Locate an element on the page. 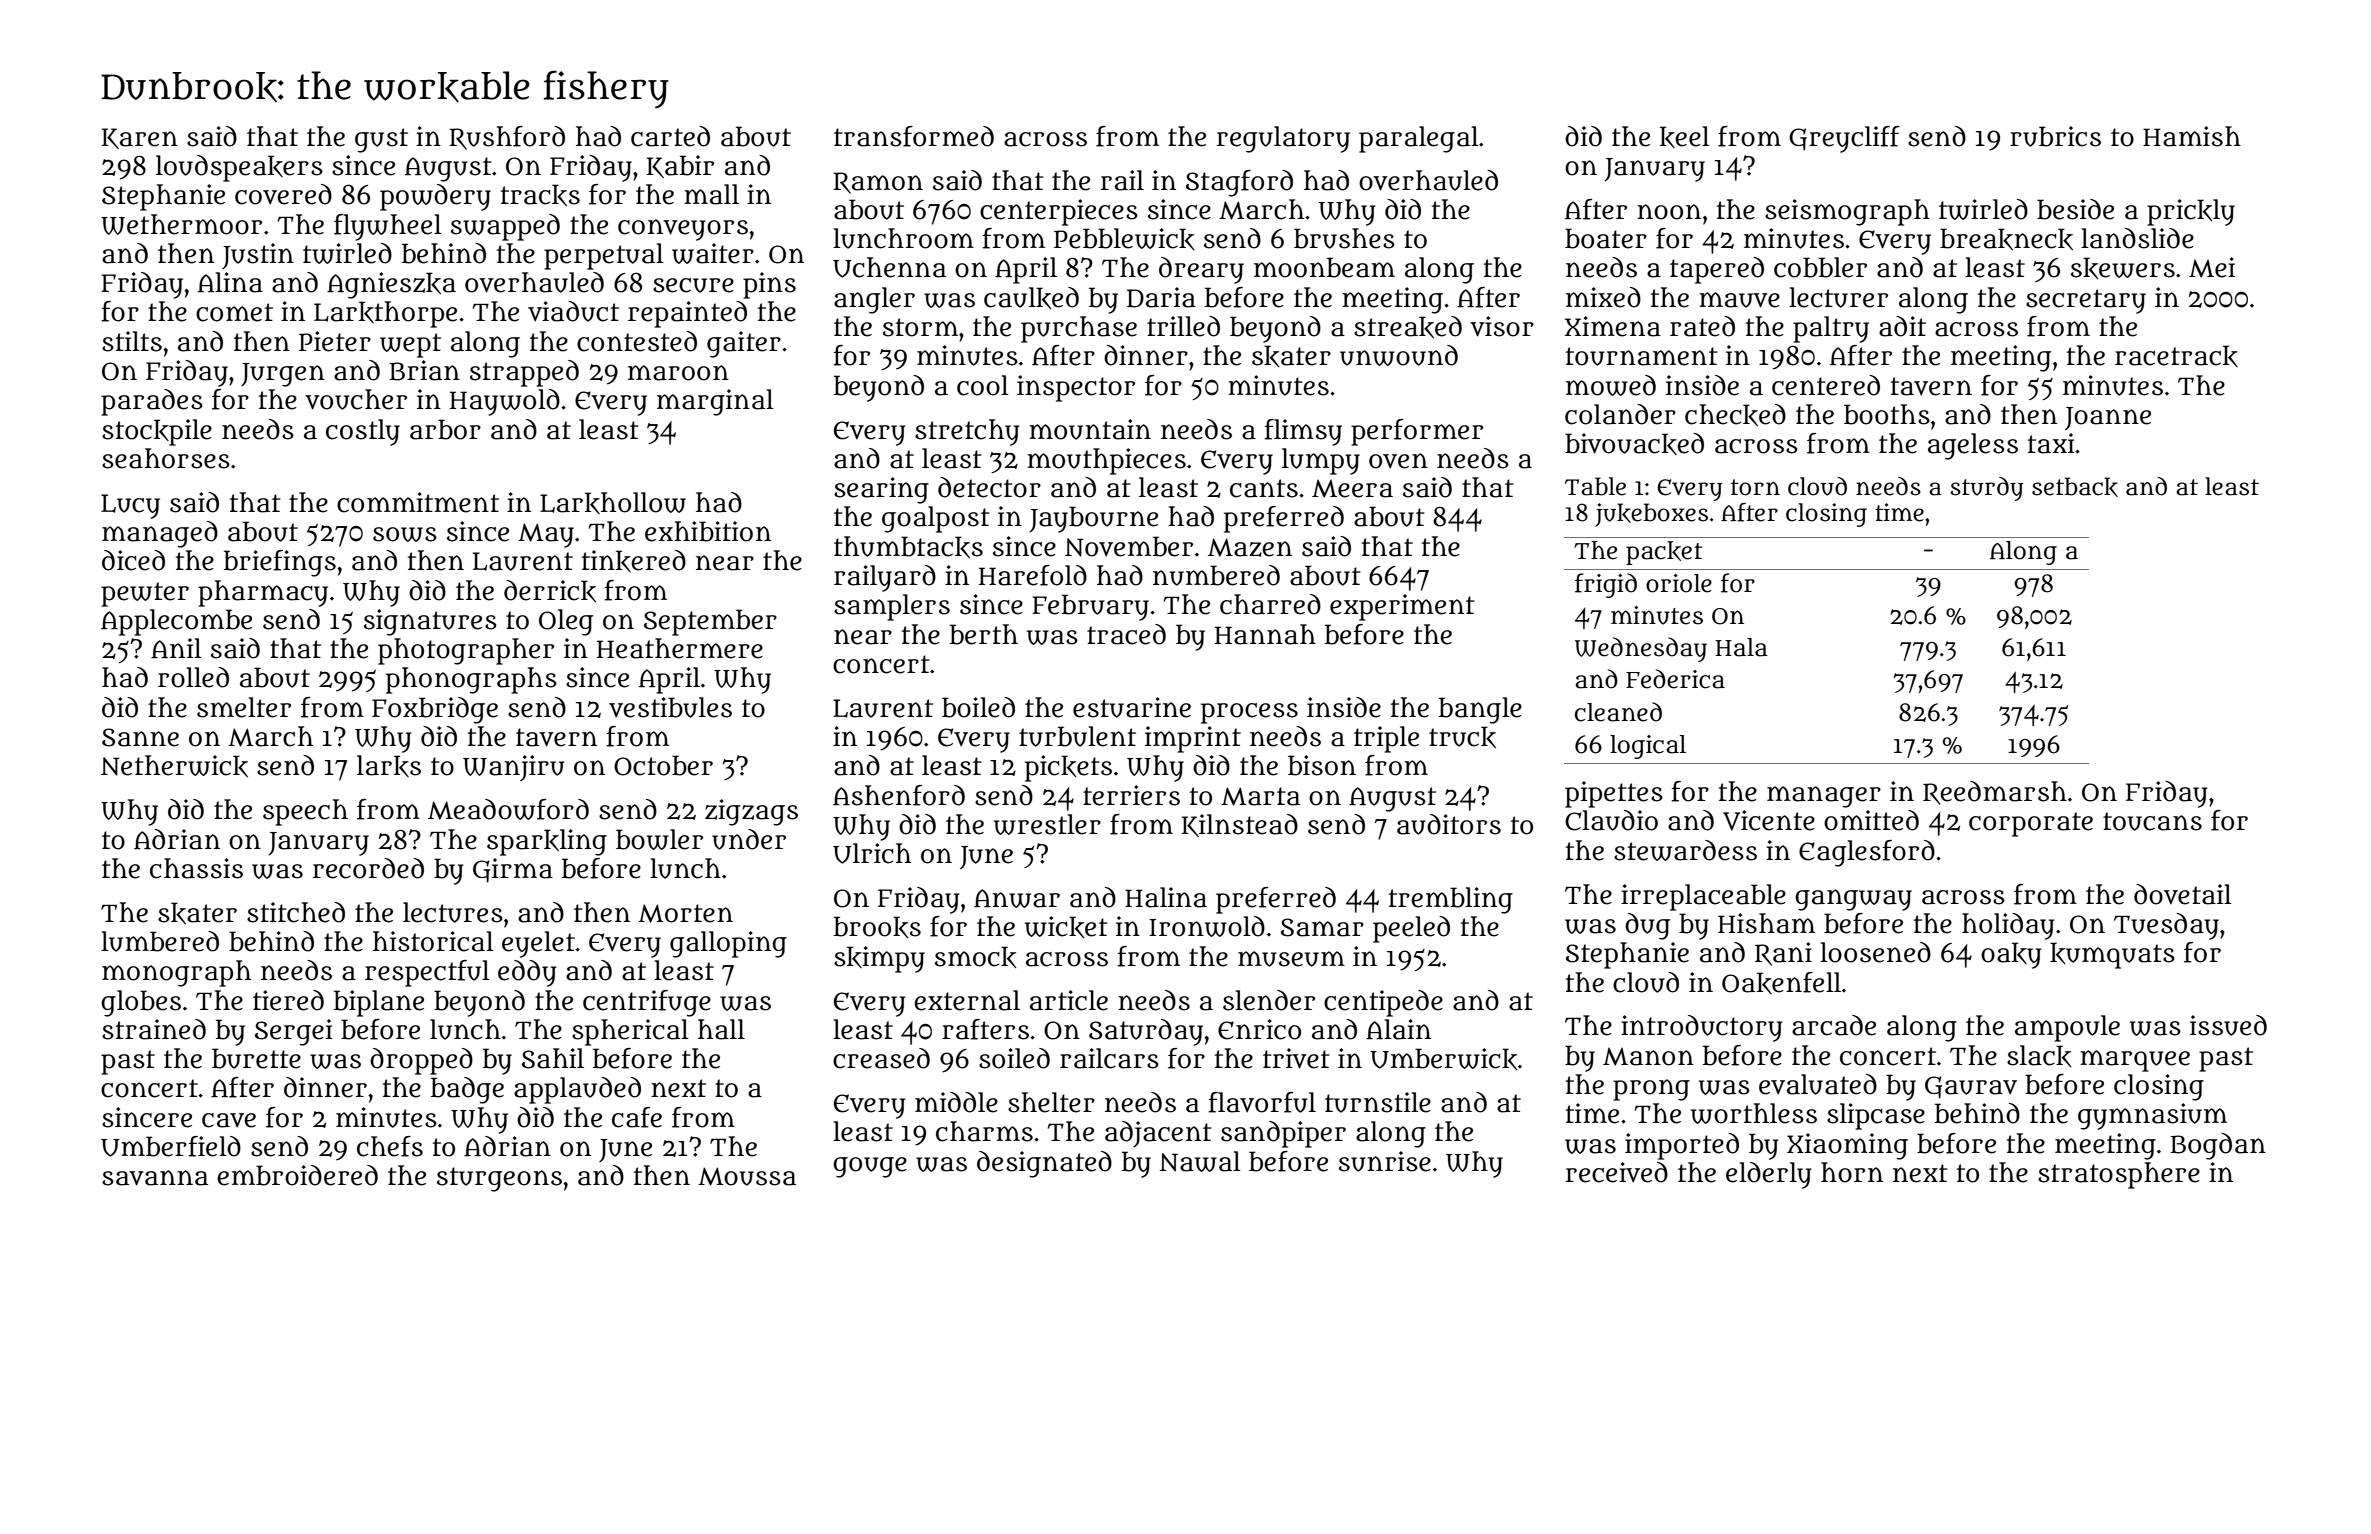  thumbtacks is located at coordinates (908, 547).
